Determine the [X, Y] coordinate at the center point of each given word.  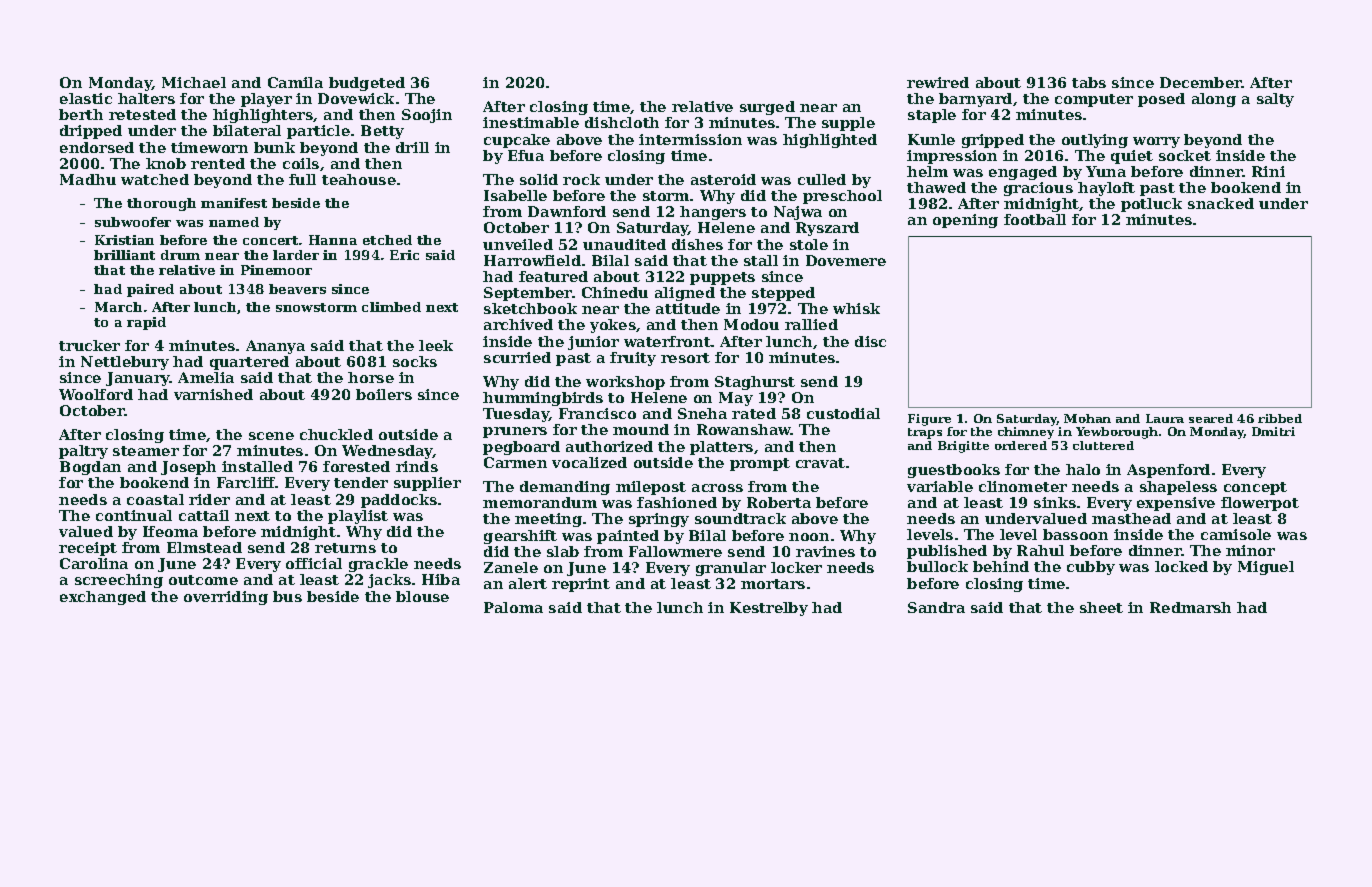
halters [146, 98]
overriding [226, 598]
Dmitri [1273, 431]
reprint [581, 585]
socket [1185, 155]
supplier [427, 484]
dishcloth [622, 122]
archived [518, 324]
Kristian [124, 240]
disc [870, 341]
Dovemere [846, 260]
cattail [204, 515]
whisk [856, 308]
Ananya [275, 347]
